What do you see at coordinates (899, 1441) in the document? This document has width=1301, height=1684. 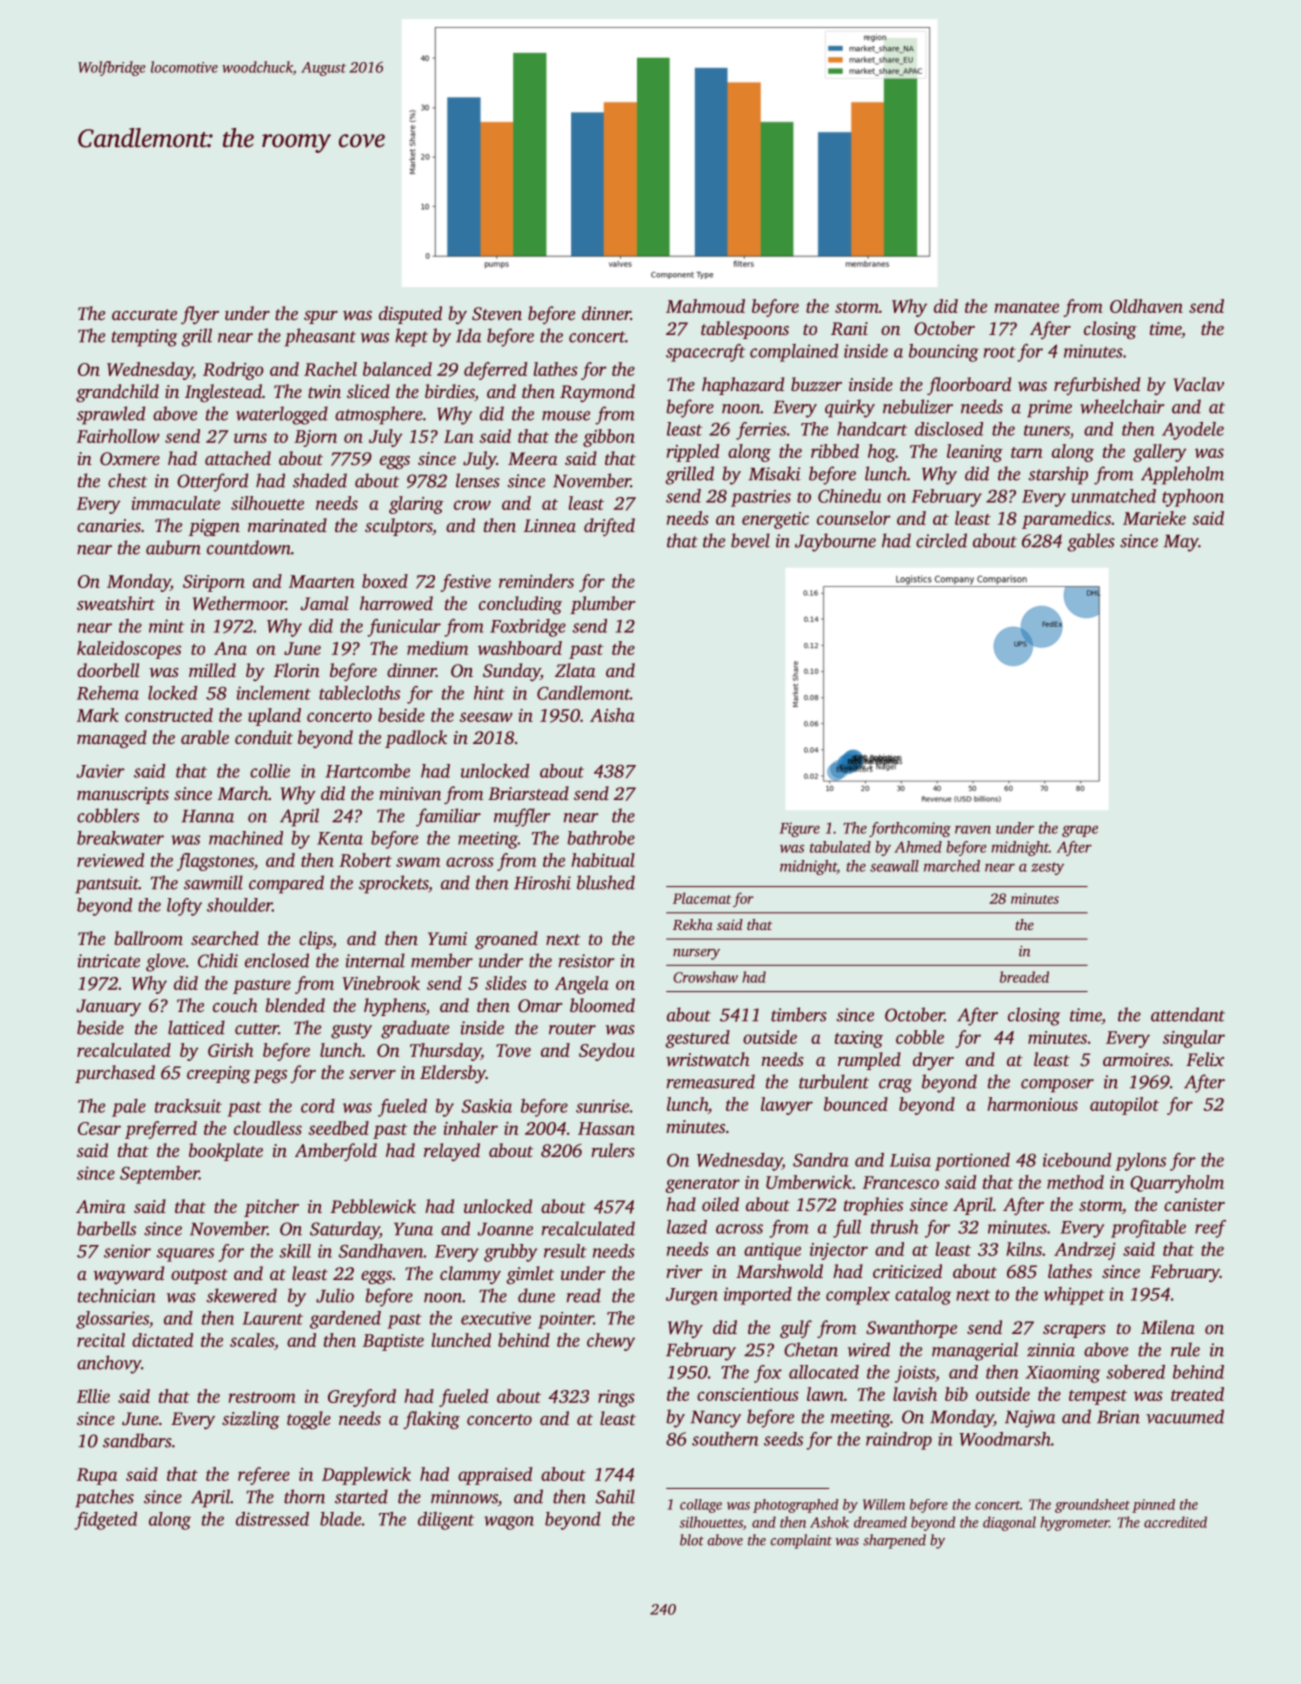 I see `raindrop` at bounding box center [899, 1441].
